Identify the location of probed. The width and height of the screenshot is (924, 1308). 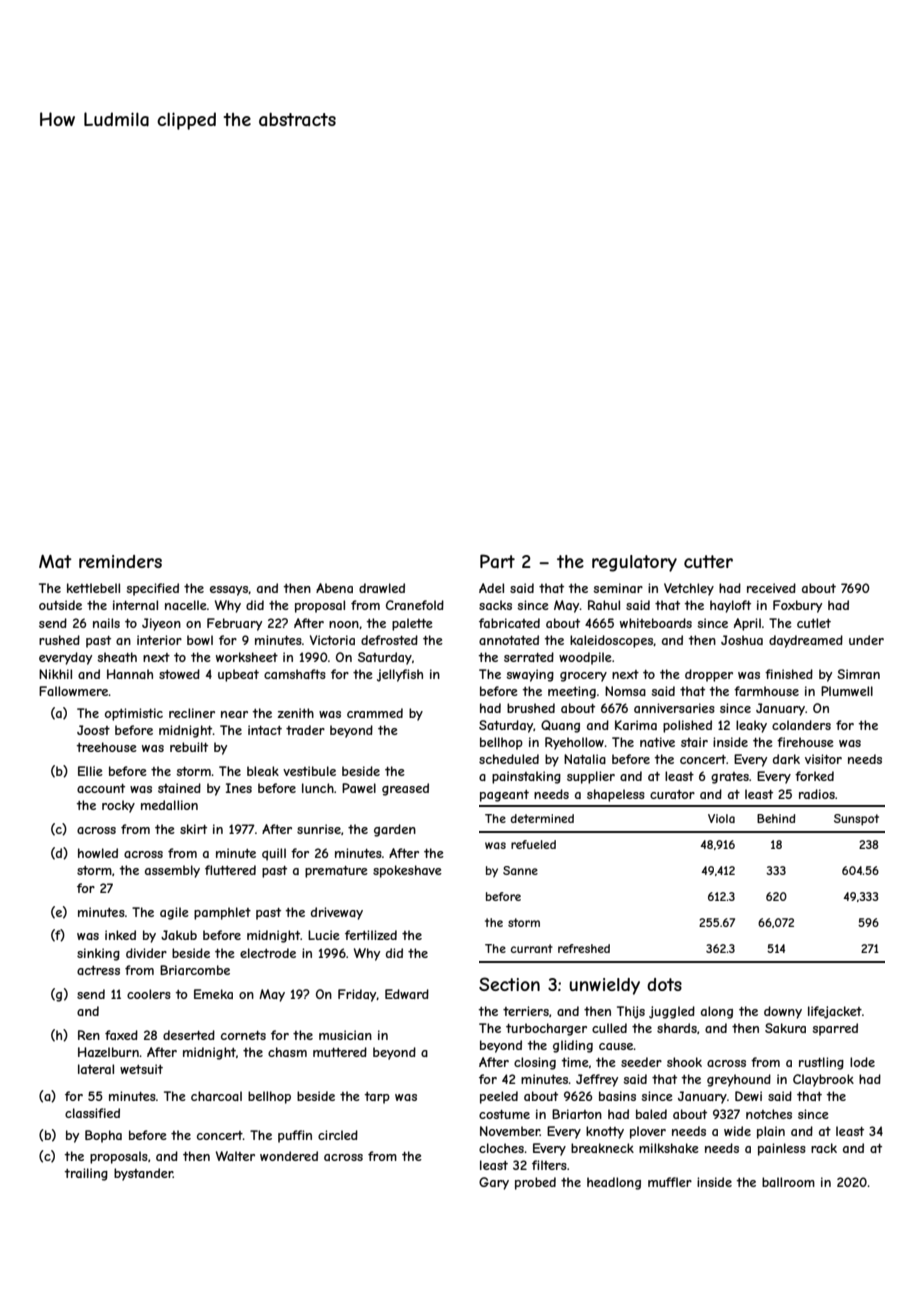
(535, 1183).
